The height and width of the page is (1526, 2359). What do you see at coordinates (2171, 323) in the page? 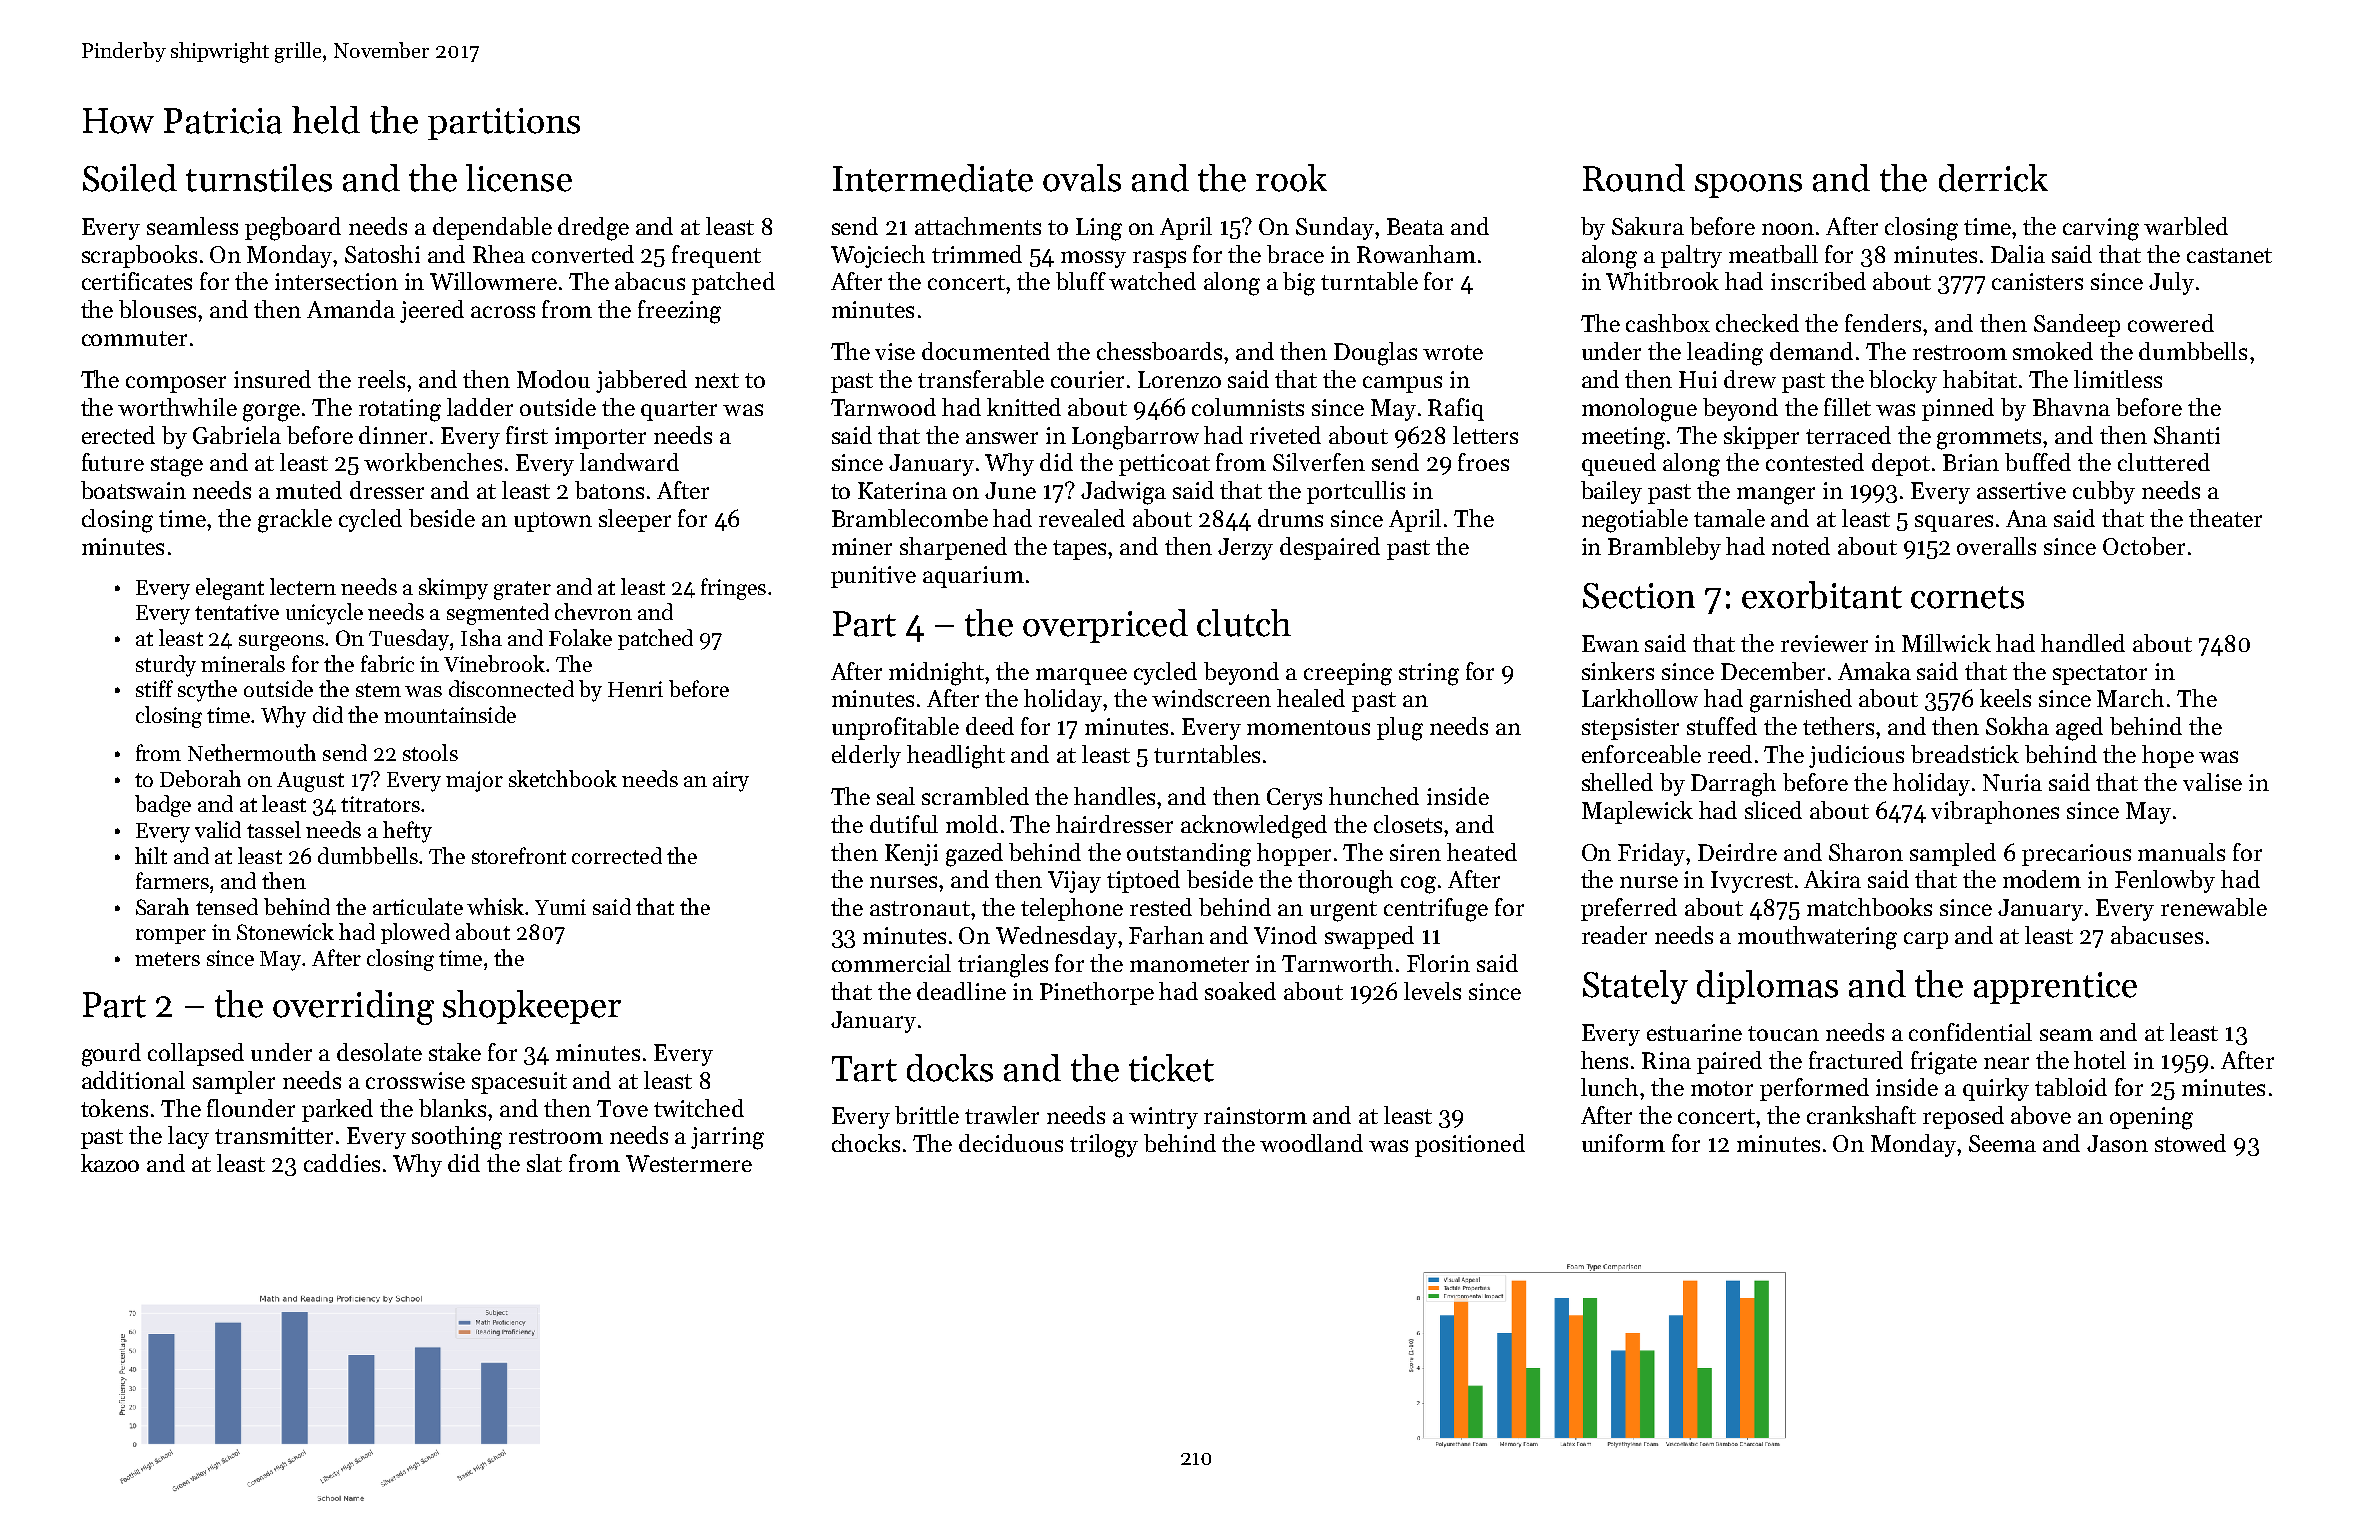
I see `cowered` at bounding box center [2171, 323].
